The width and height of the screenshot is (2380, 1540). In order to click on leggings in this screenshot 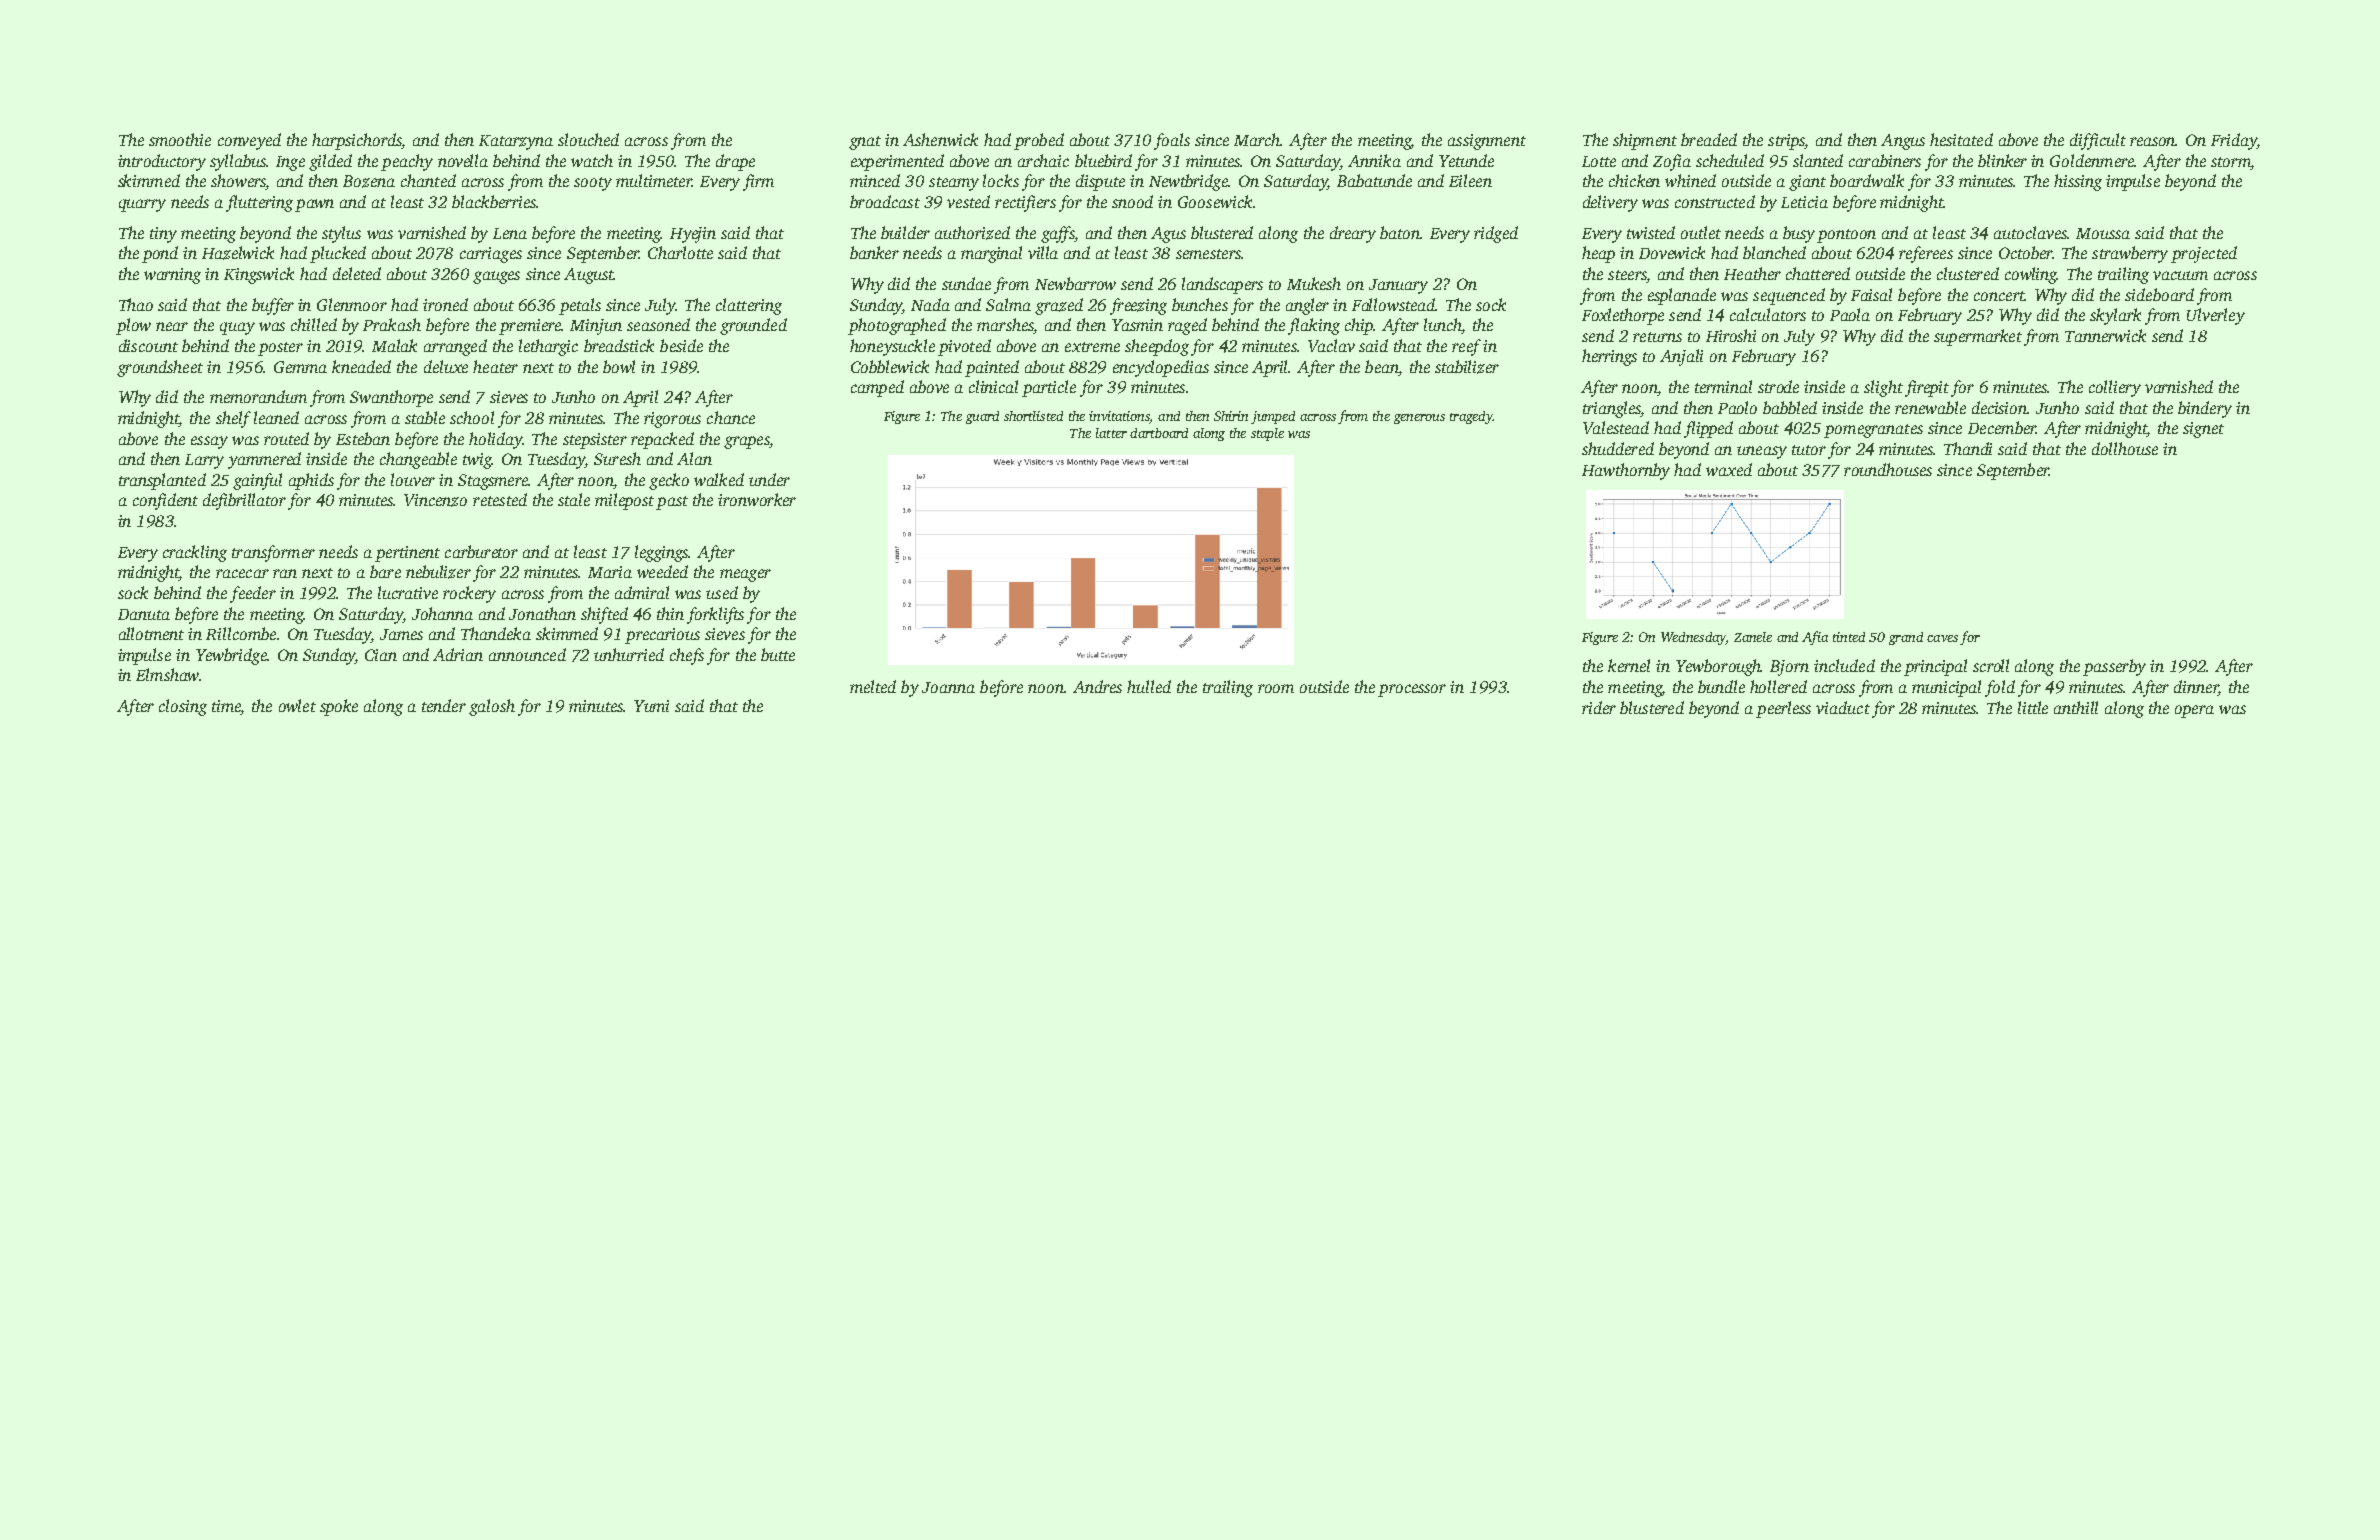, I will do `click(662, 553)`.
